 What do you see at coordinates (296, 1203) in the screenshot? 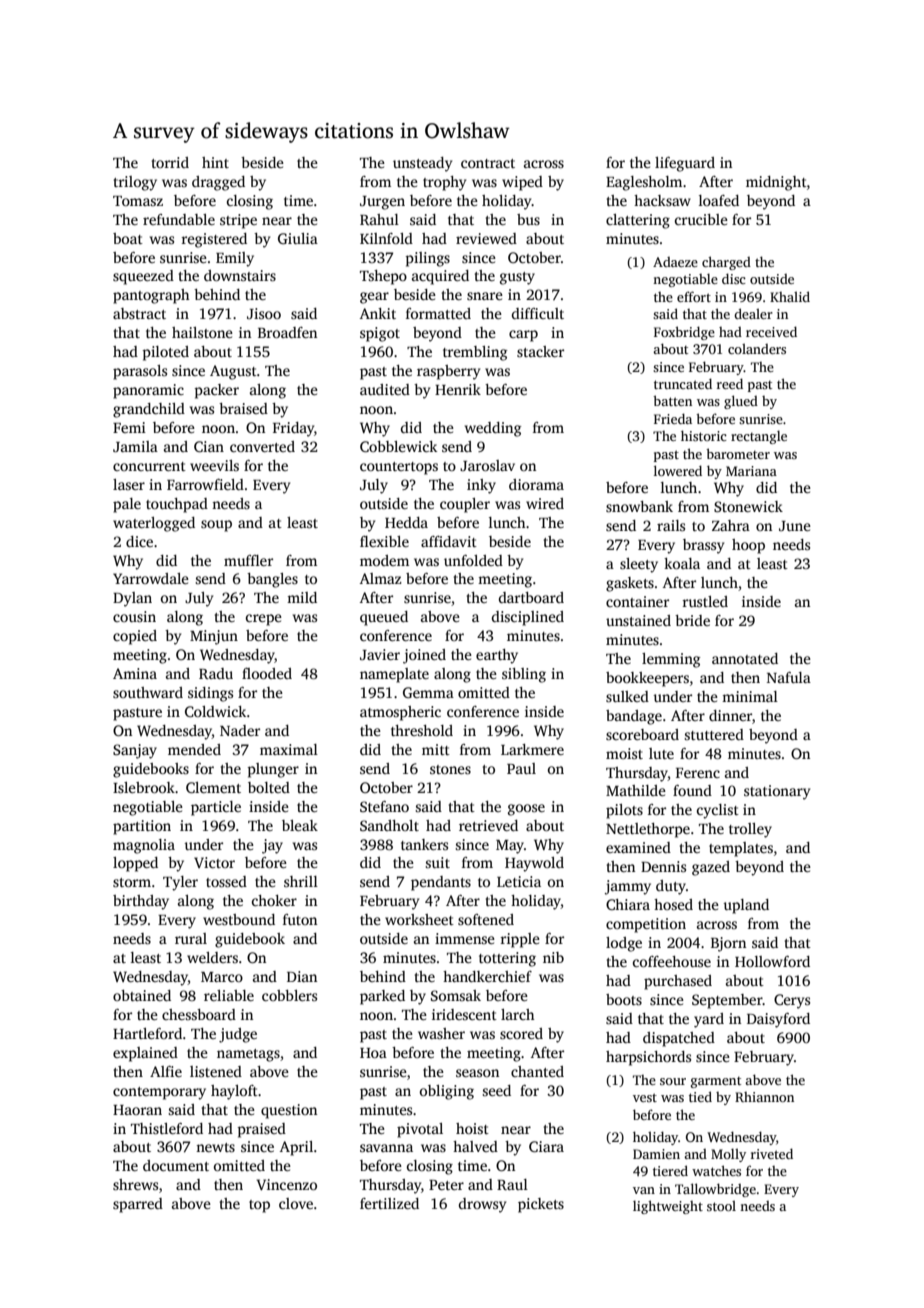
I see `clove` at bounding box center [296, 1203].
